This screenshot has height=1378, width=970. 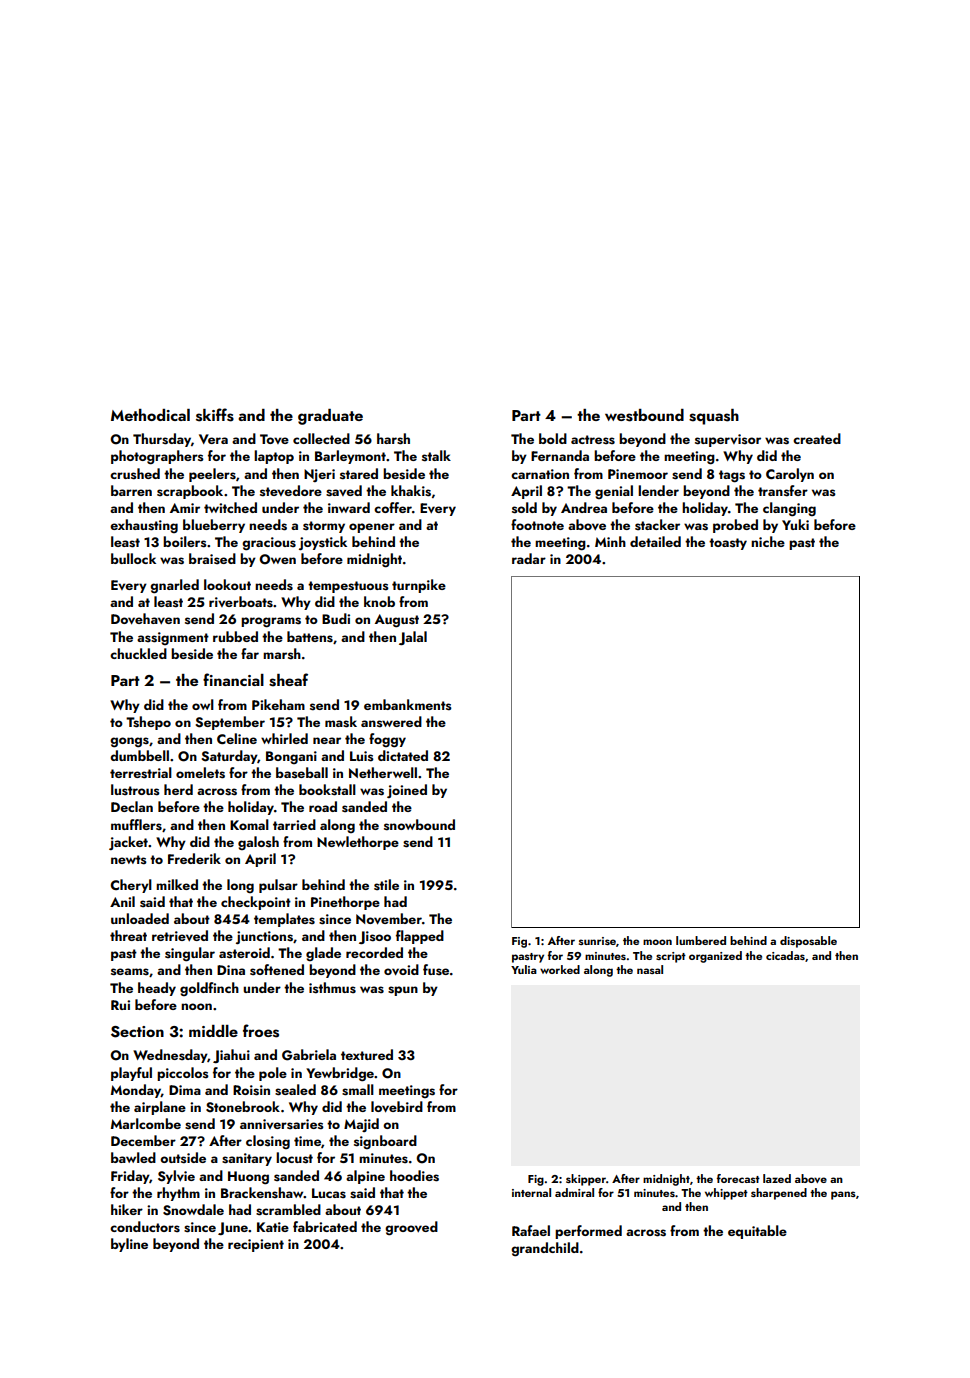 What do you see at coordinates (387, 740) in the screenshot?
I see `foggy` at bounding box center [387, 740].
